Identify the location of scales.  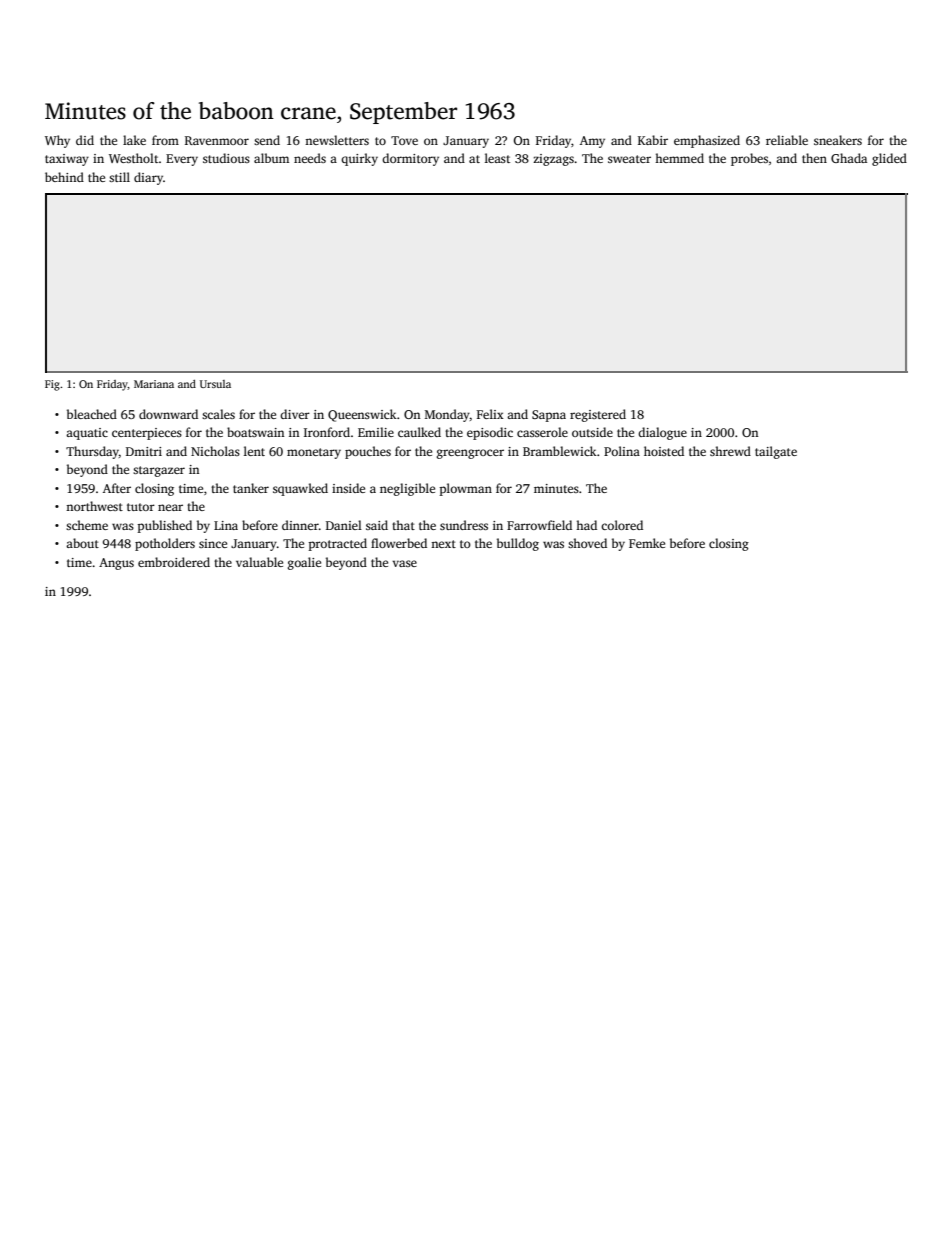
(218, 414).
